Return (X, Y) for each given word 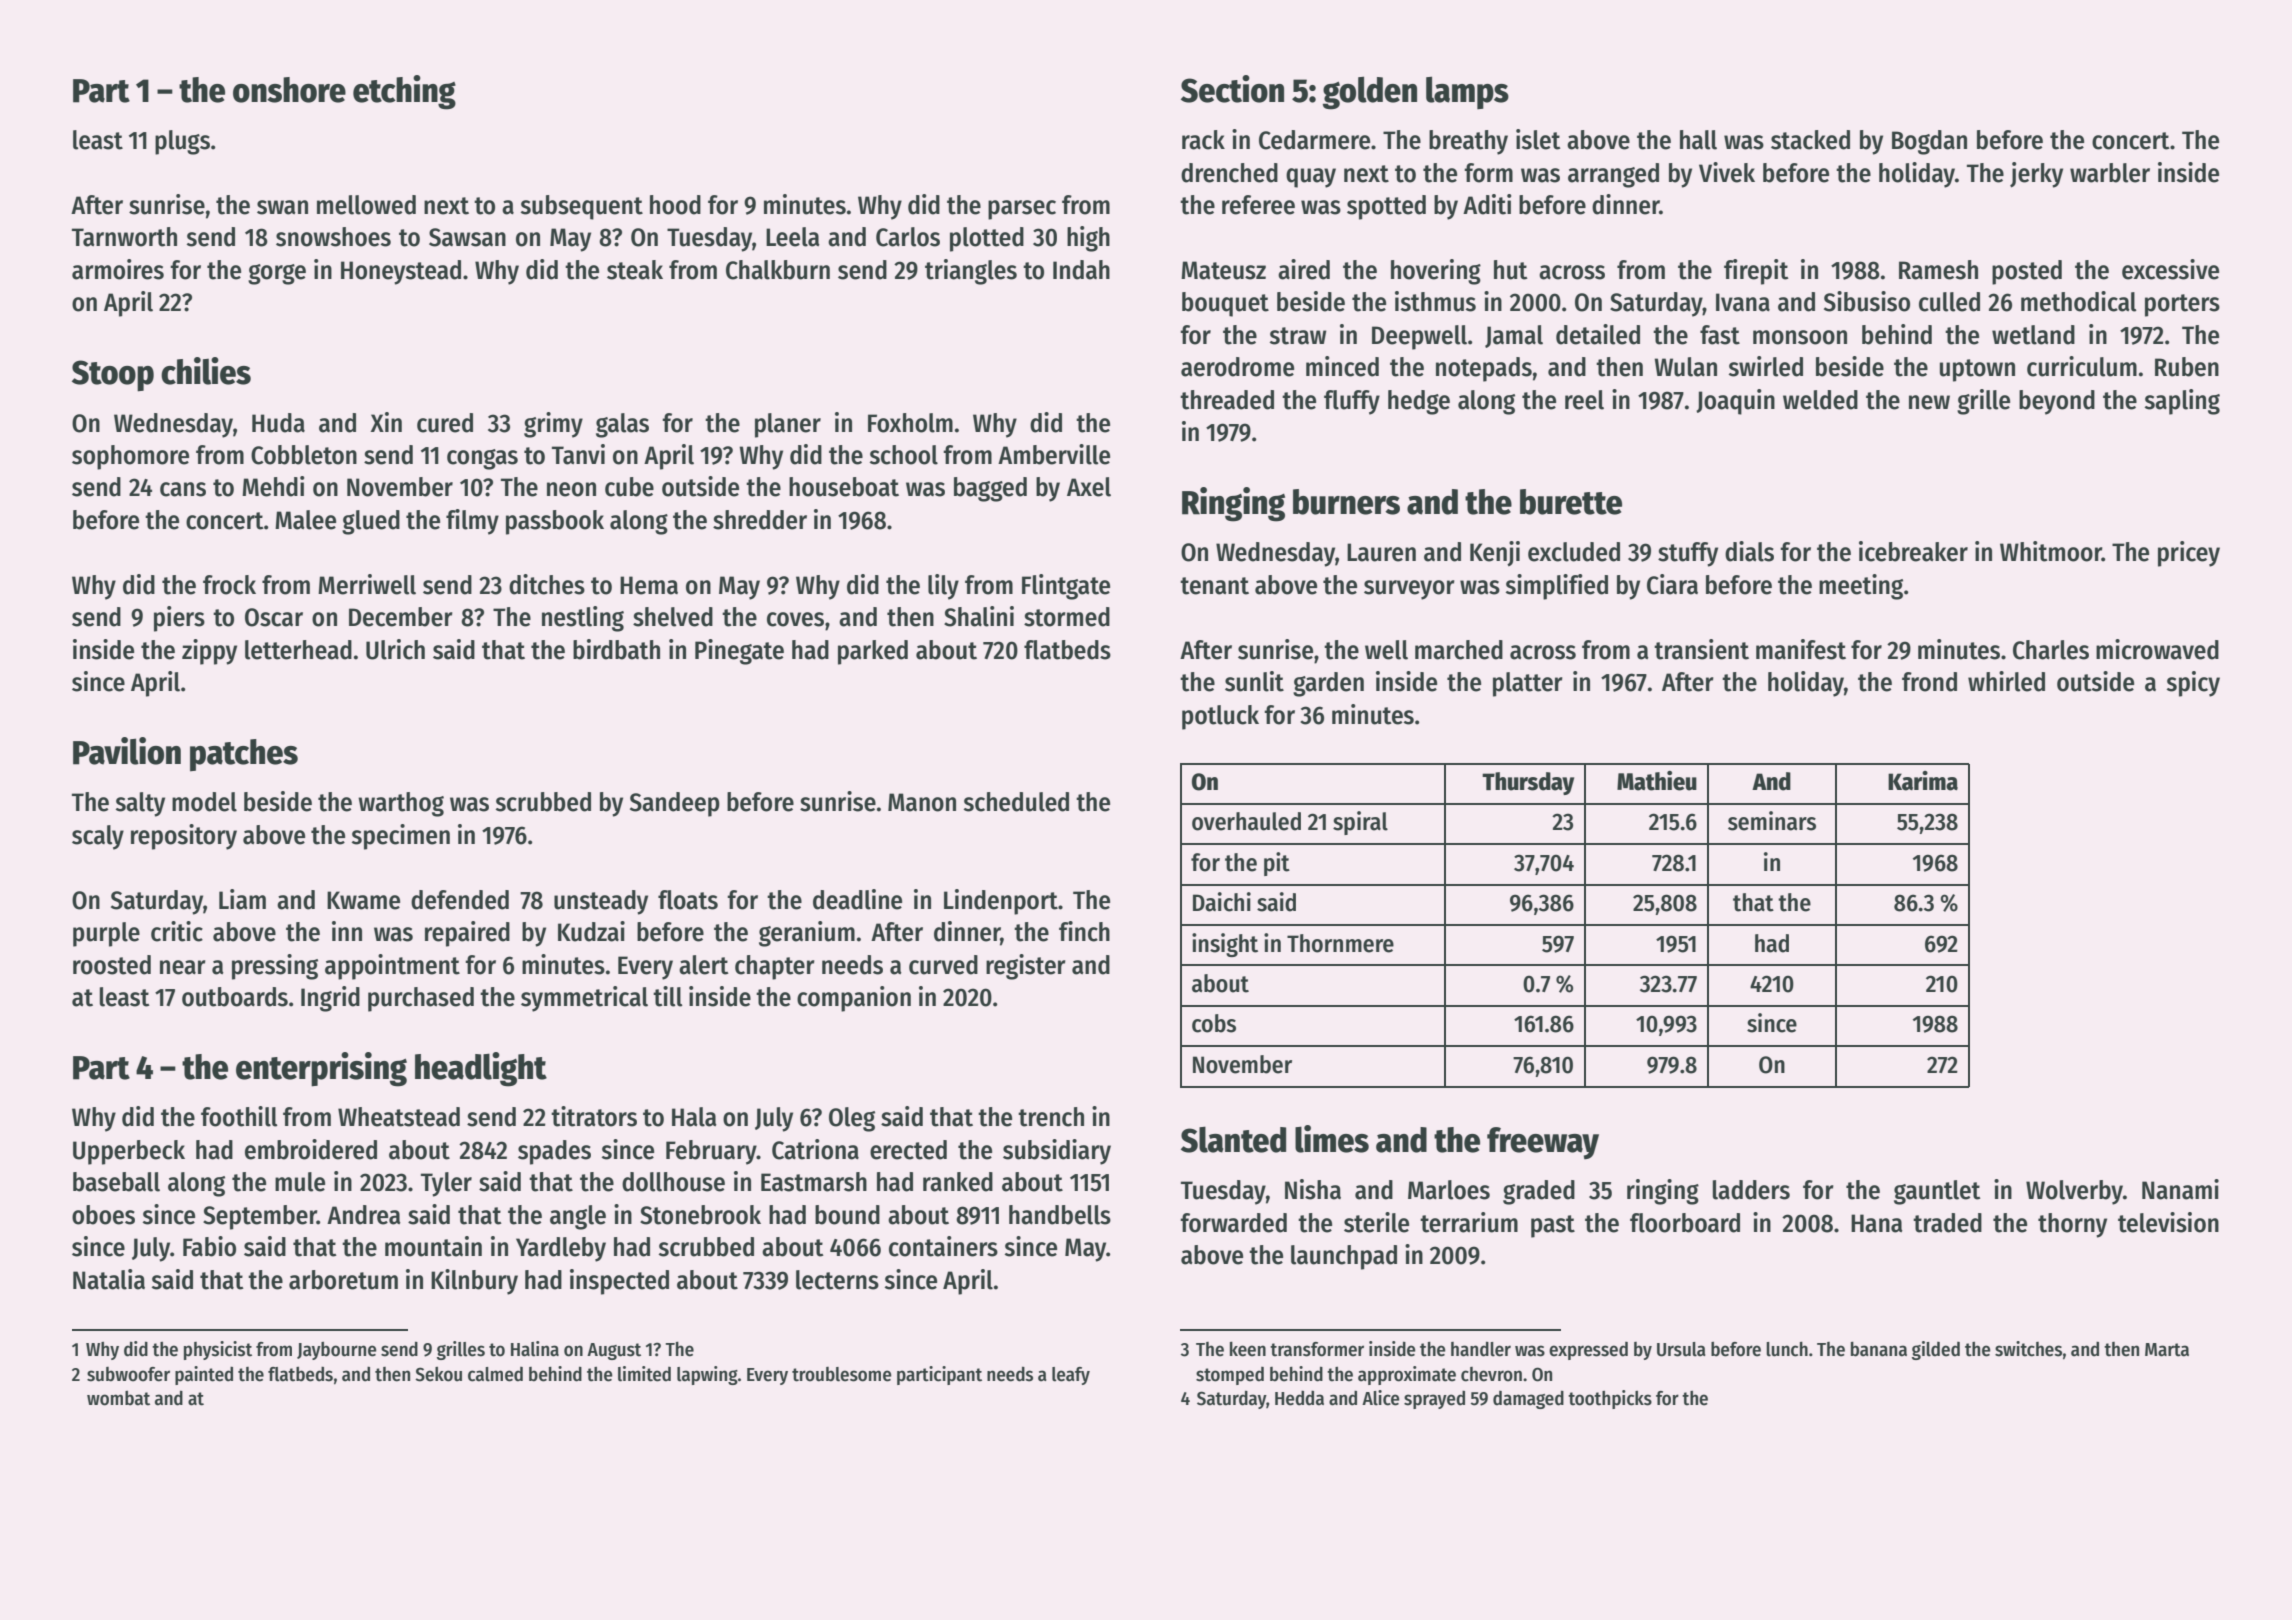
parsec (1022, 210)
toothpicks (1610, 1399)
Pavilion (127, 751)
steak (635, 270)
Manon (922, 802)
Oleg (852, 1119)
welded (1820, 400)
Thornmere (1340, 943)
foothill (239, 1116)
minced (1342, 366)
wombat (118, 1398)
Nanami (2180, 1189)
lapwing (707, 1375)
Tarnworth (124, 237)
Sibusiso (1867, 301)
